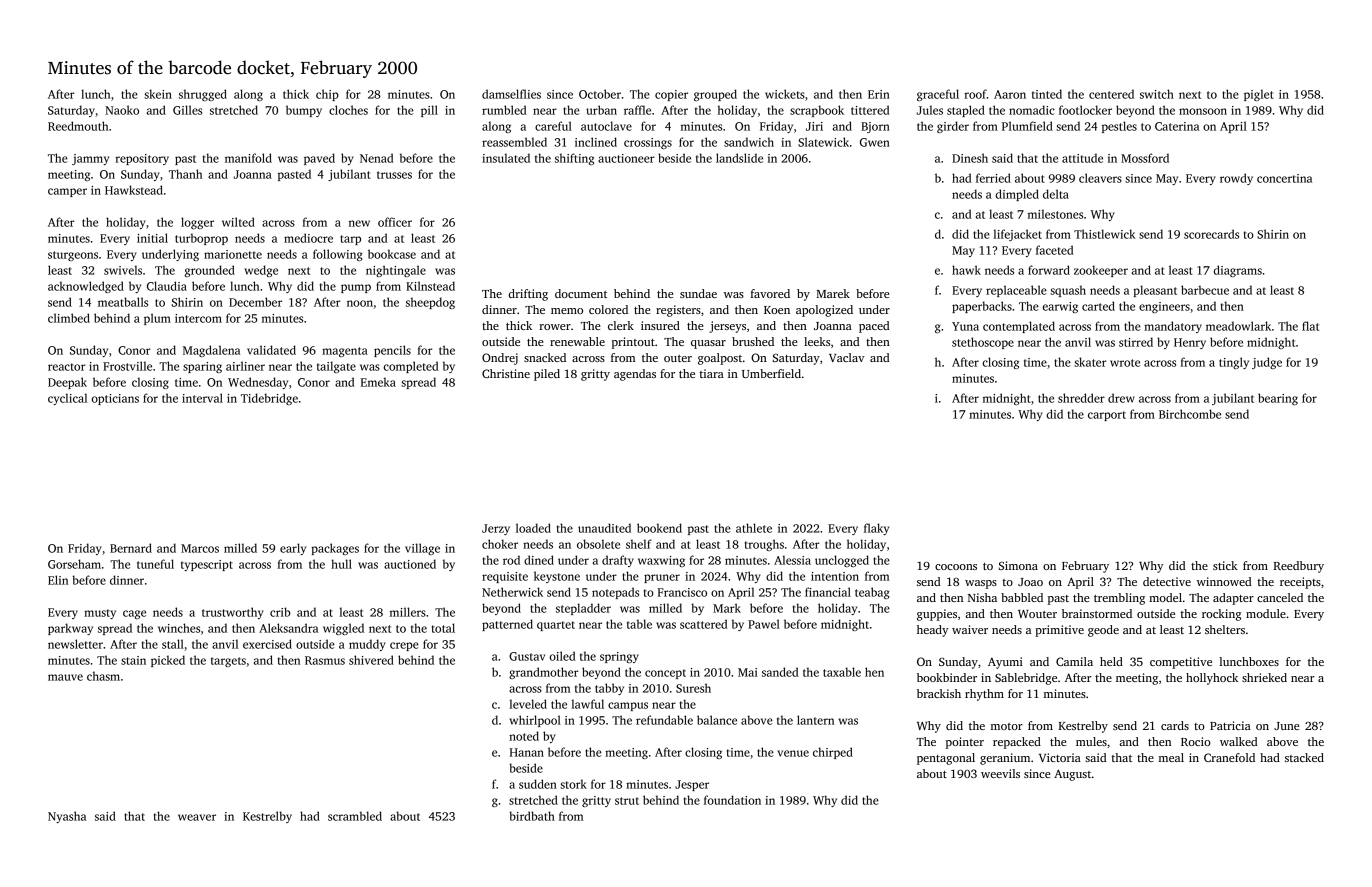 The width and height of the screenshot is (1372, 887). I want to click on venue, so click(793, 753).
